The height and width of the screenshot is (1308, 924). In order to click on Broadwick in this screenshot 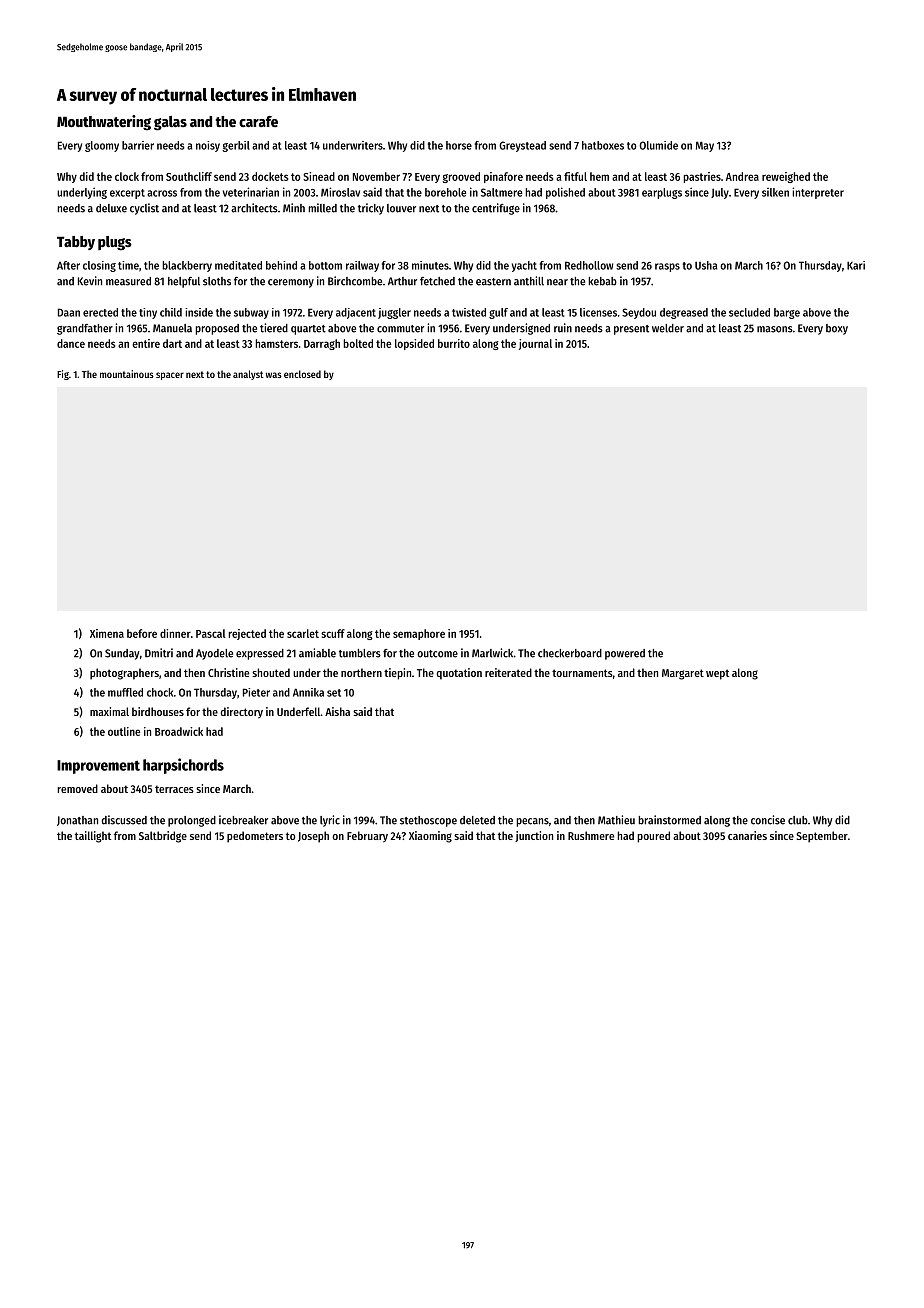, I will do `click(179, 731)`.
